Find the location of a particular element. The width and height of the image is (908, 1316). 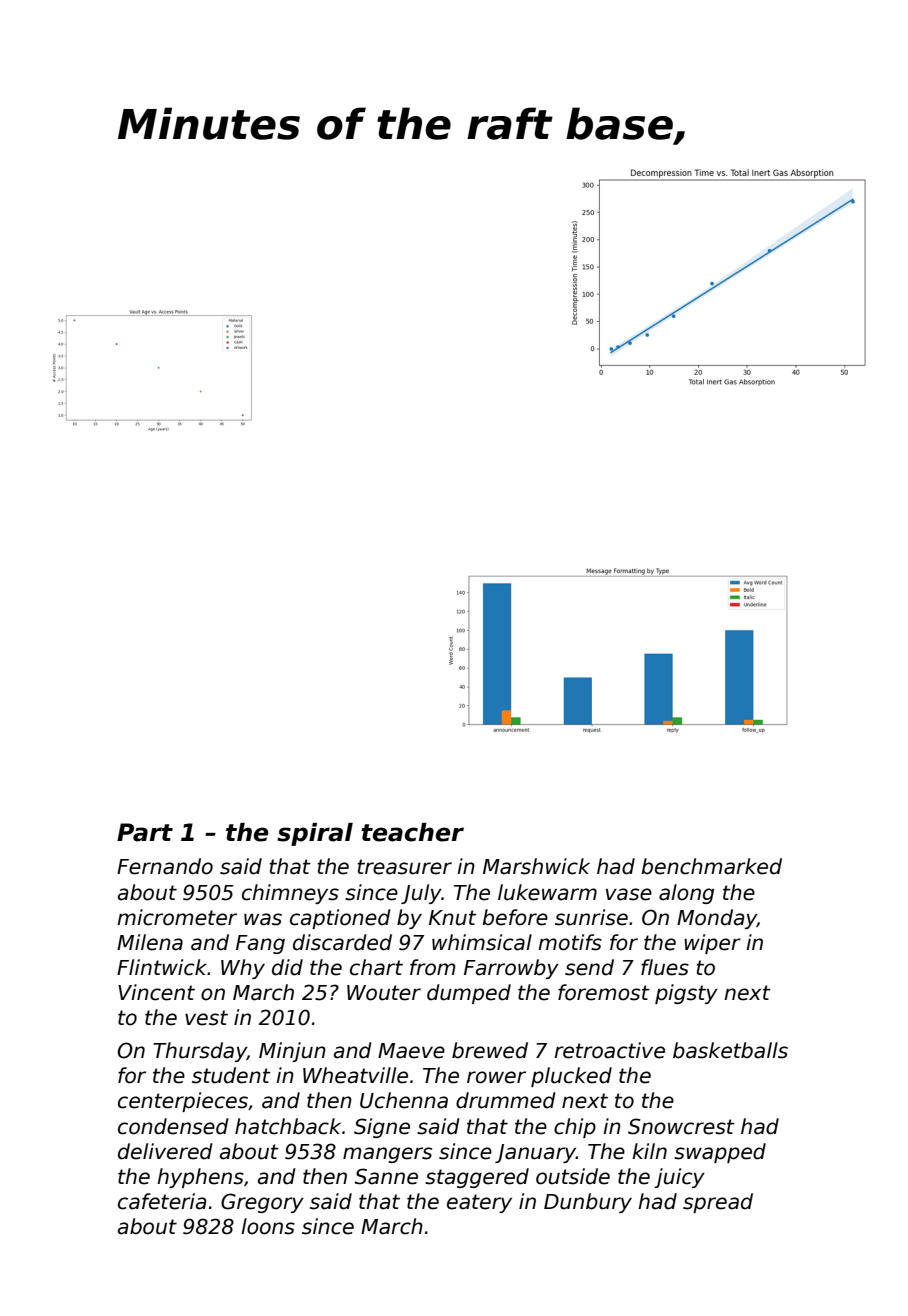

Minjun is located at coordinates (292, 1052).
